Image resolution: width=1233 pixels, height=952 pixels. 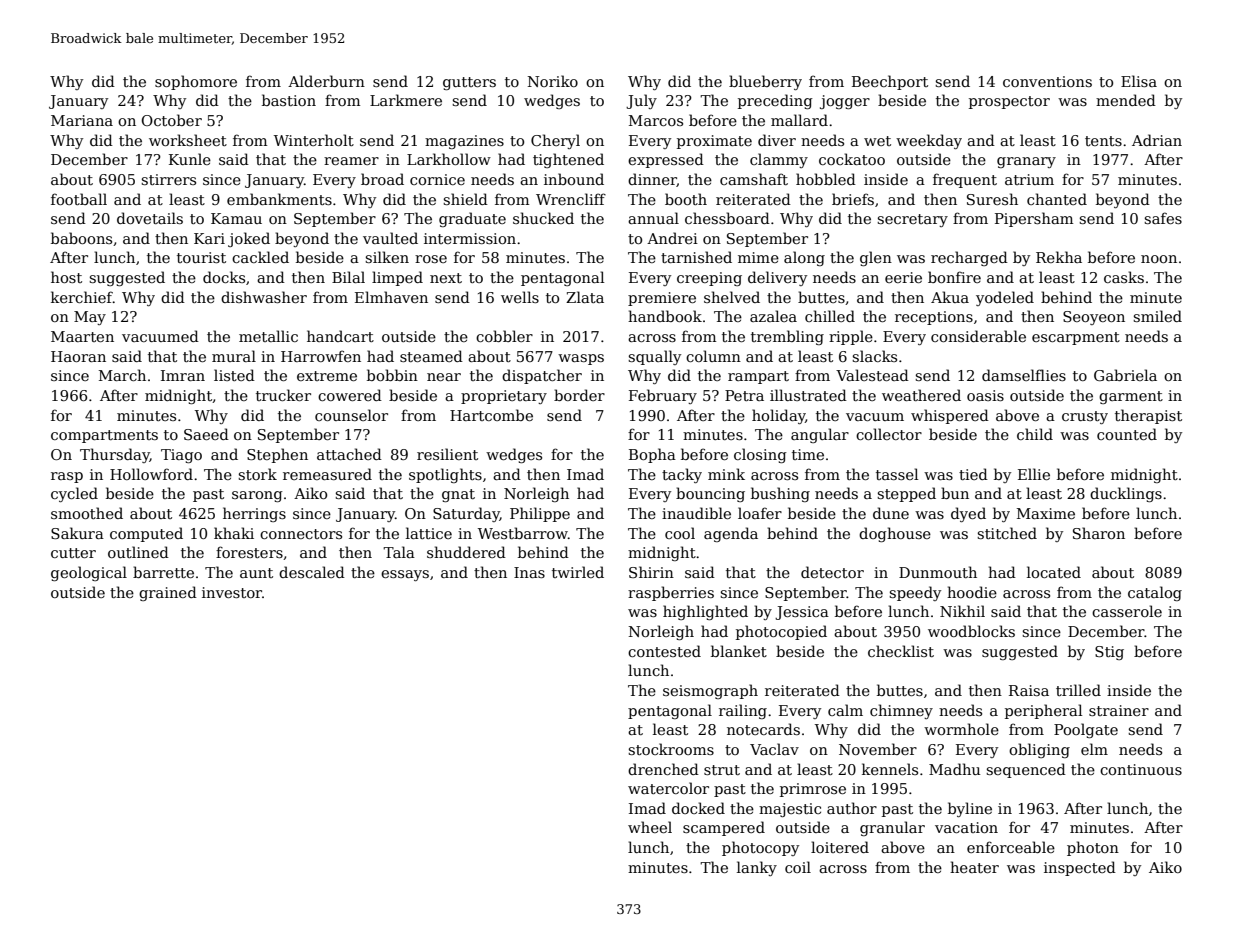 What do you see at coordinates (1043, 711) in the screenshot?
I see `peripheral` at bounding box center [1043, 711].
